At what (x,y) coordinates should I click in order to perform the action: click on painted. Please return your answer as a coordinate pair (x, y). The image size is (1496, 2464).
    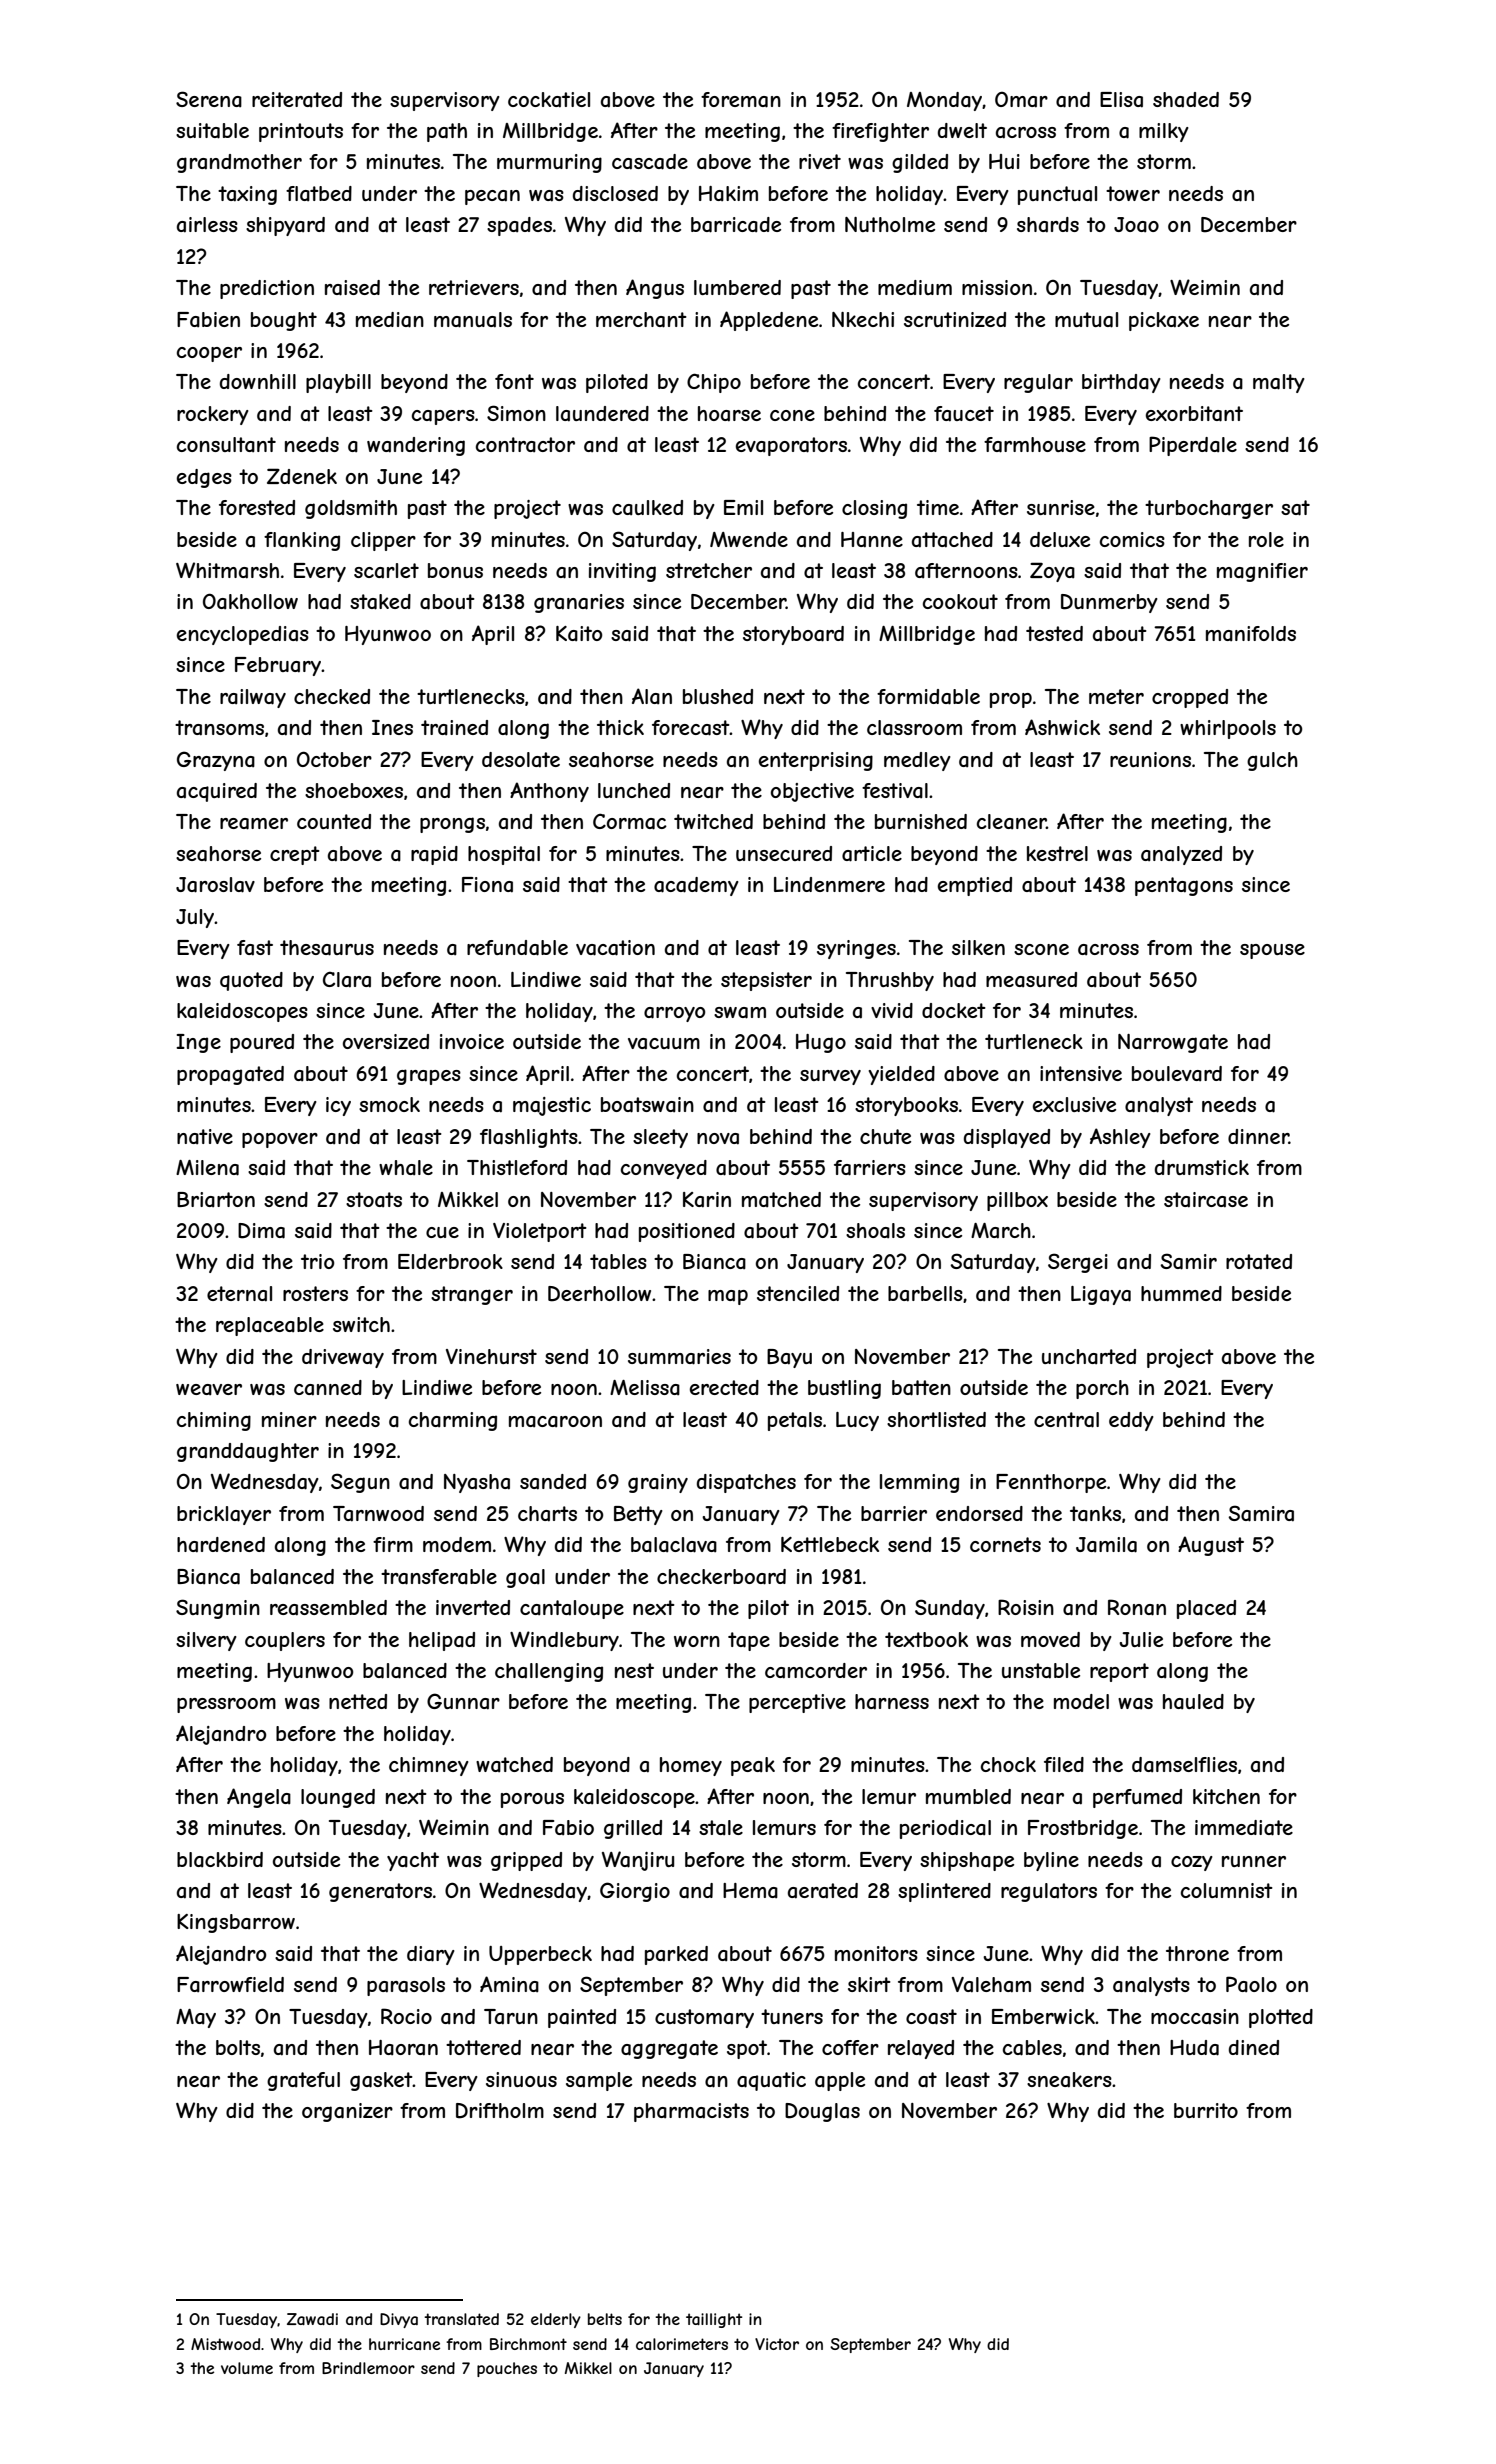
    Looking at the image, I should click on (582, 2018).
